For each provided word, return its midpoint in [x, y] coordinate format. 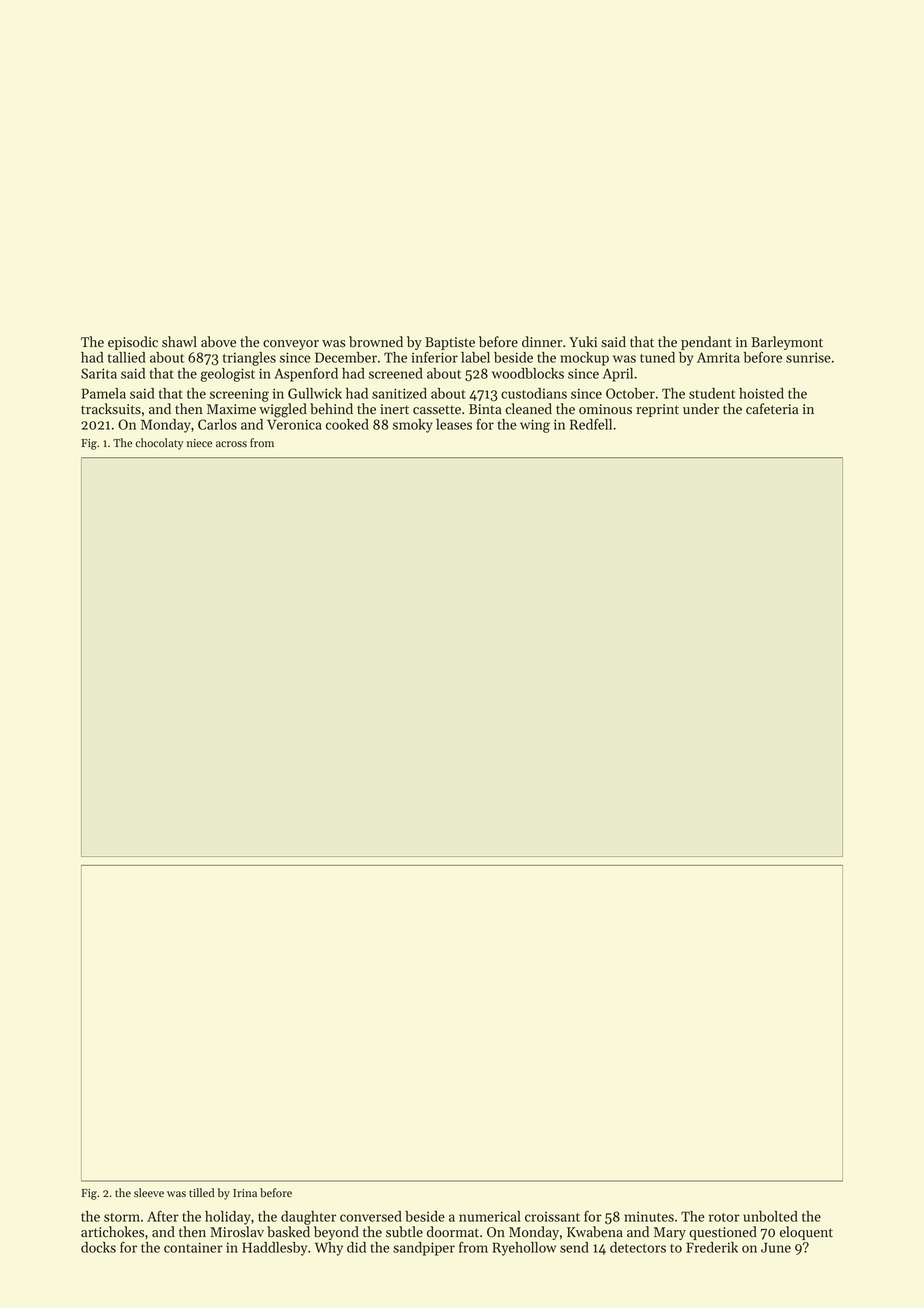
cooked [347, 424]
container [193, 1247]
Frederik [712, 1247]
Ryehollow [524, 1249]
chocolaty [159, 444]
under [701, 409]
